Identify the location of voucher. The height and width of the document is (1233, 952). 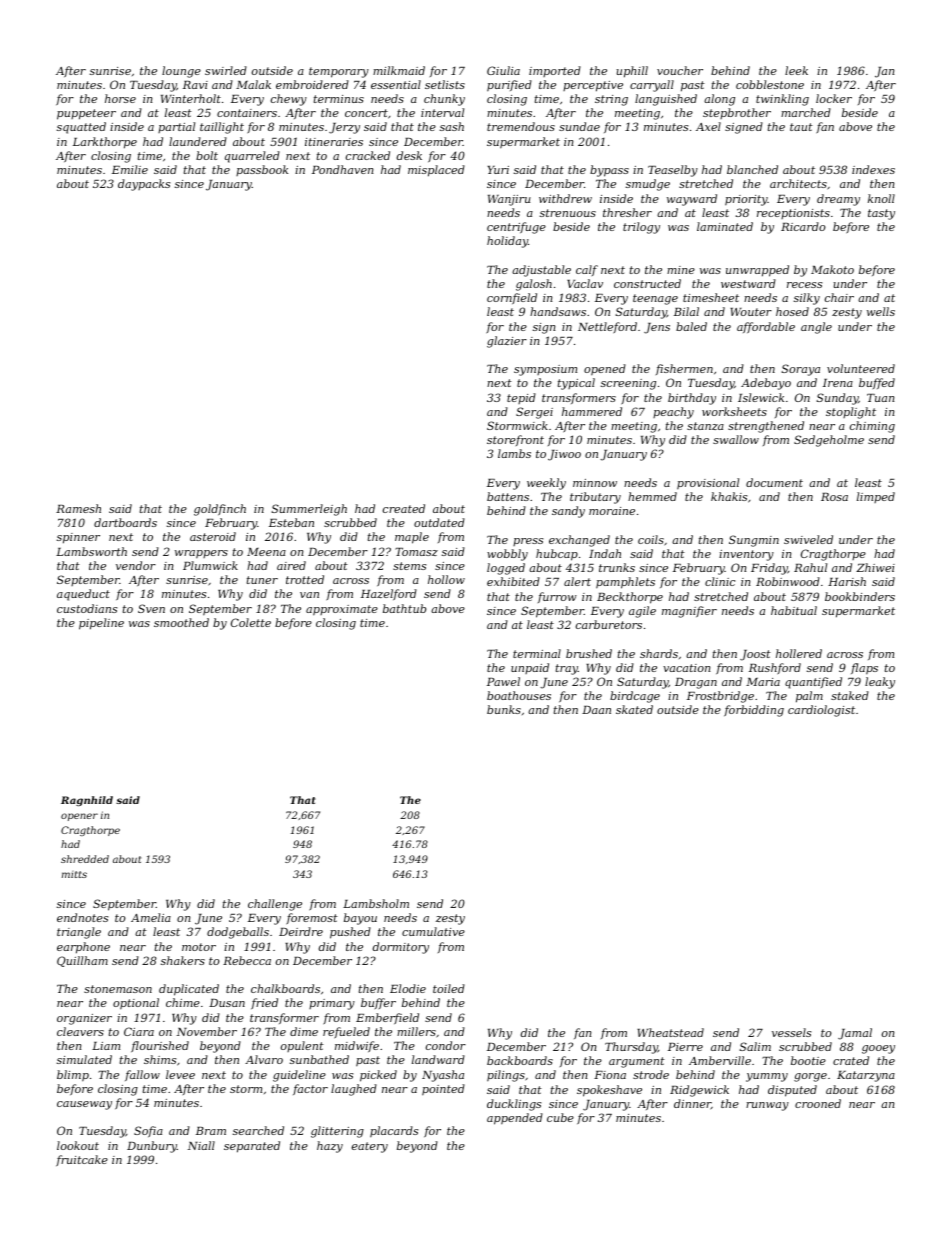
(680, 70).
